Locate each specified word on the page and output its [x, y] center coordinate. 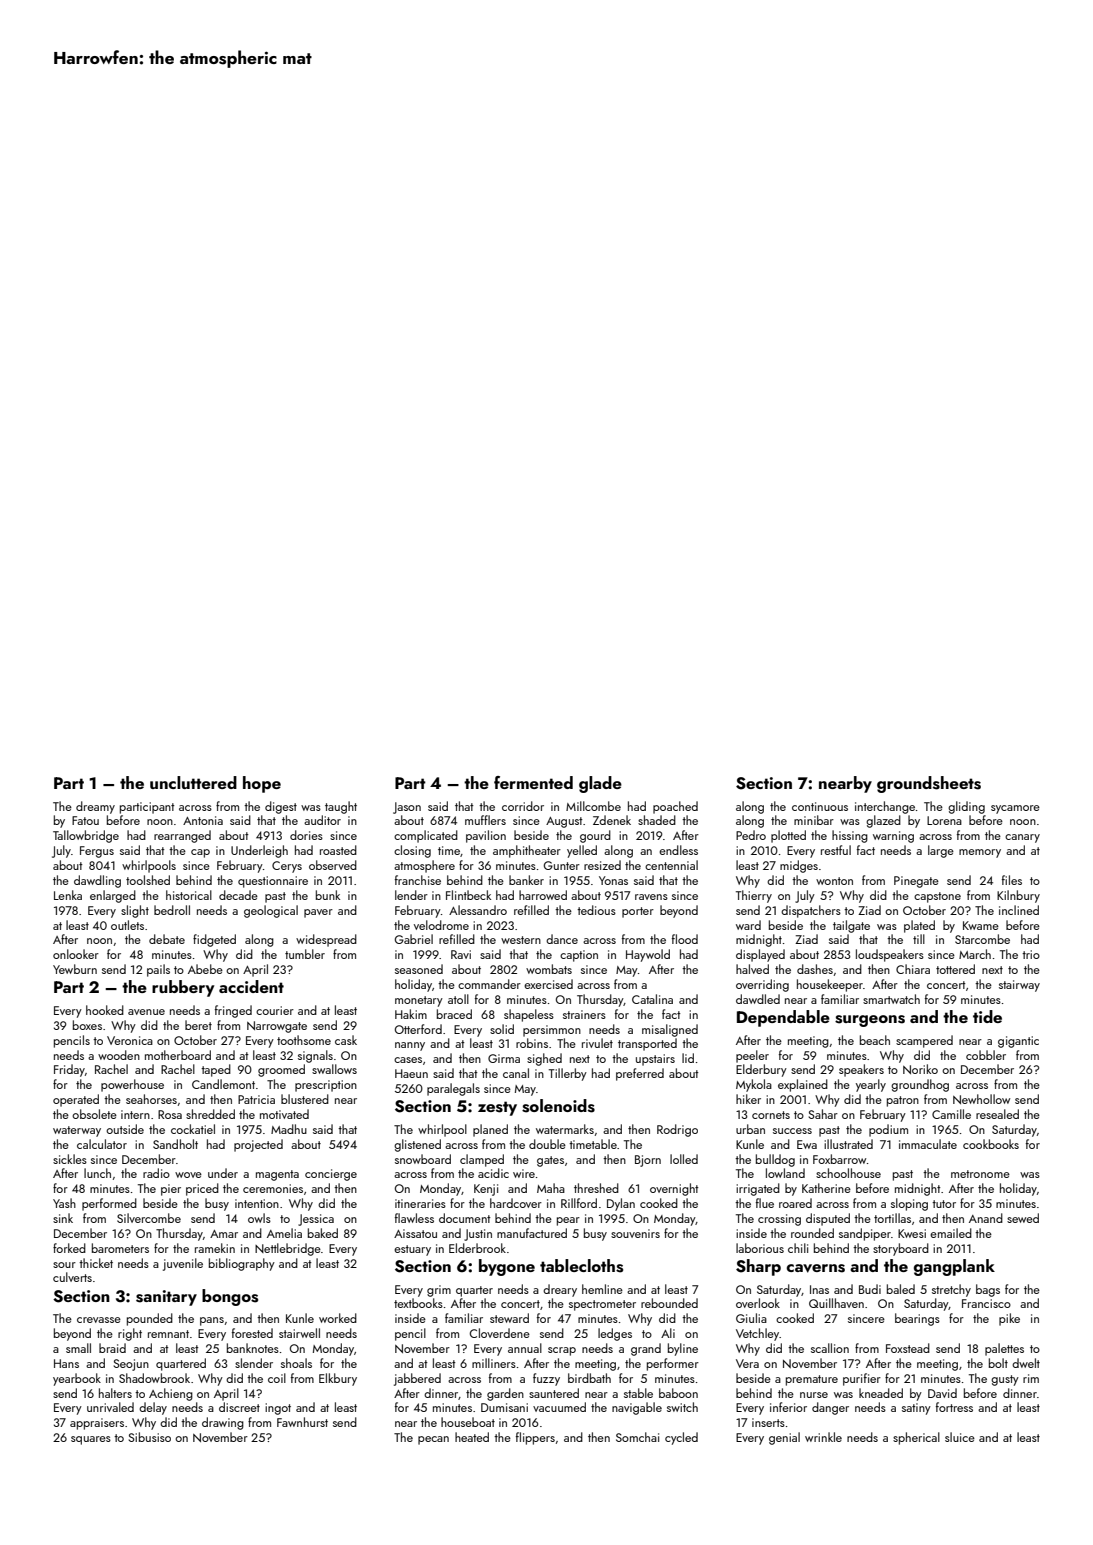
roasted [338, 850]
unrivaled [110, 1407]
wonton [834, 881]
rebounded [669, 1303]
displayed [760, 955]
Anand [986, 1218]
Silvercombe [149, 1218]
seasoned [419, 969]
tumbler [305, 954]
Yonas [613, 880]
